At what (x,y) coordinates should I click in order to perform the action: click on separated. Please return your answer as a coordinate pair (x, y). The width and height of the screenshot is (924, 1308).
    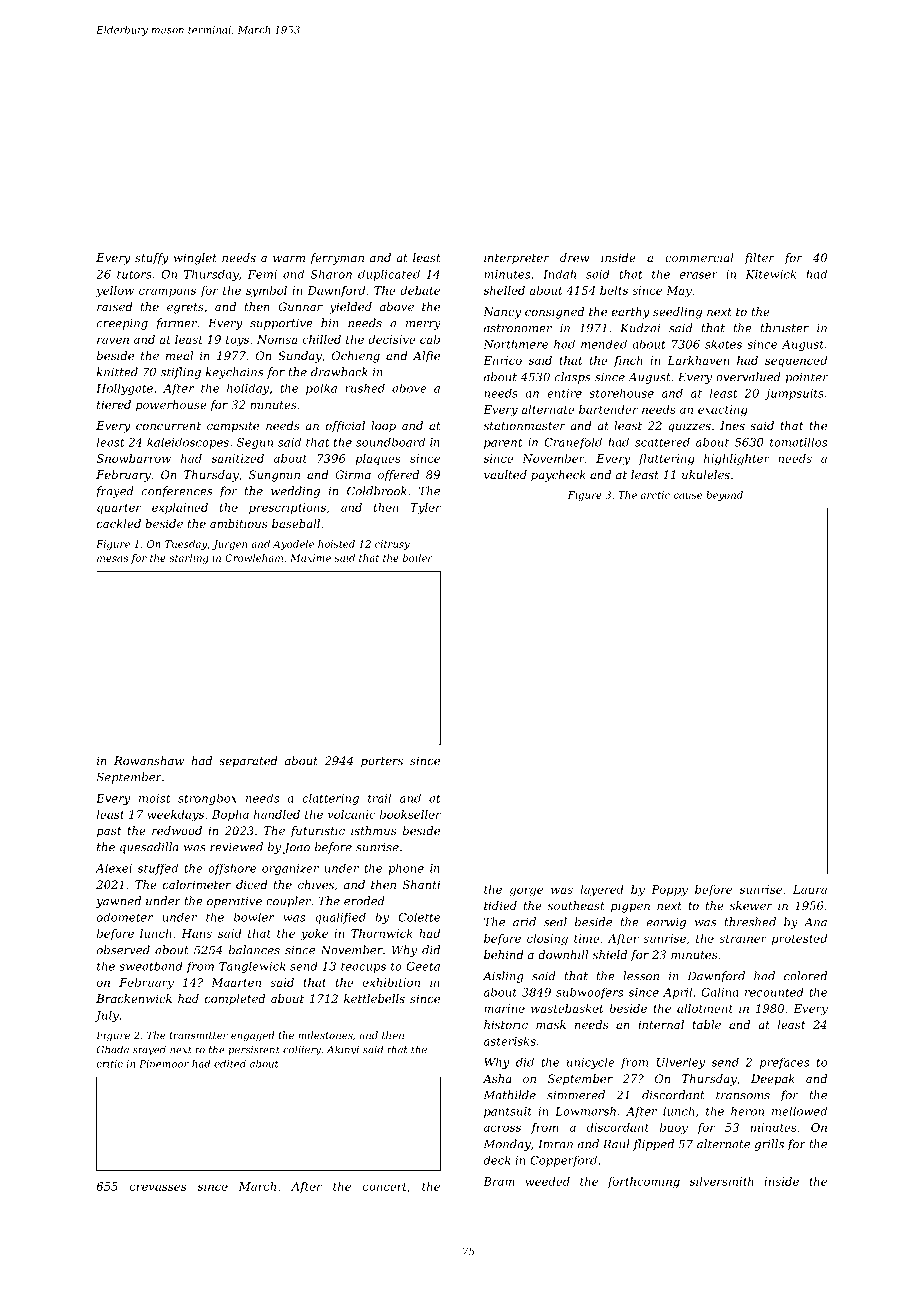
    Looking at the image, I should click on (248, 761).
